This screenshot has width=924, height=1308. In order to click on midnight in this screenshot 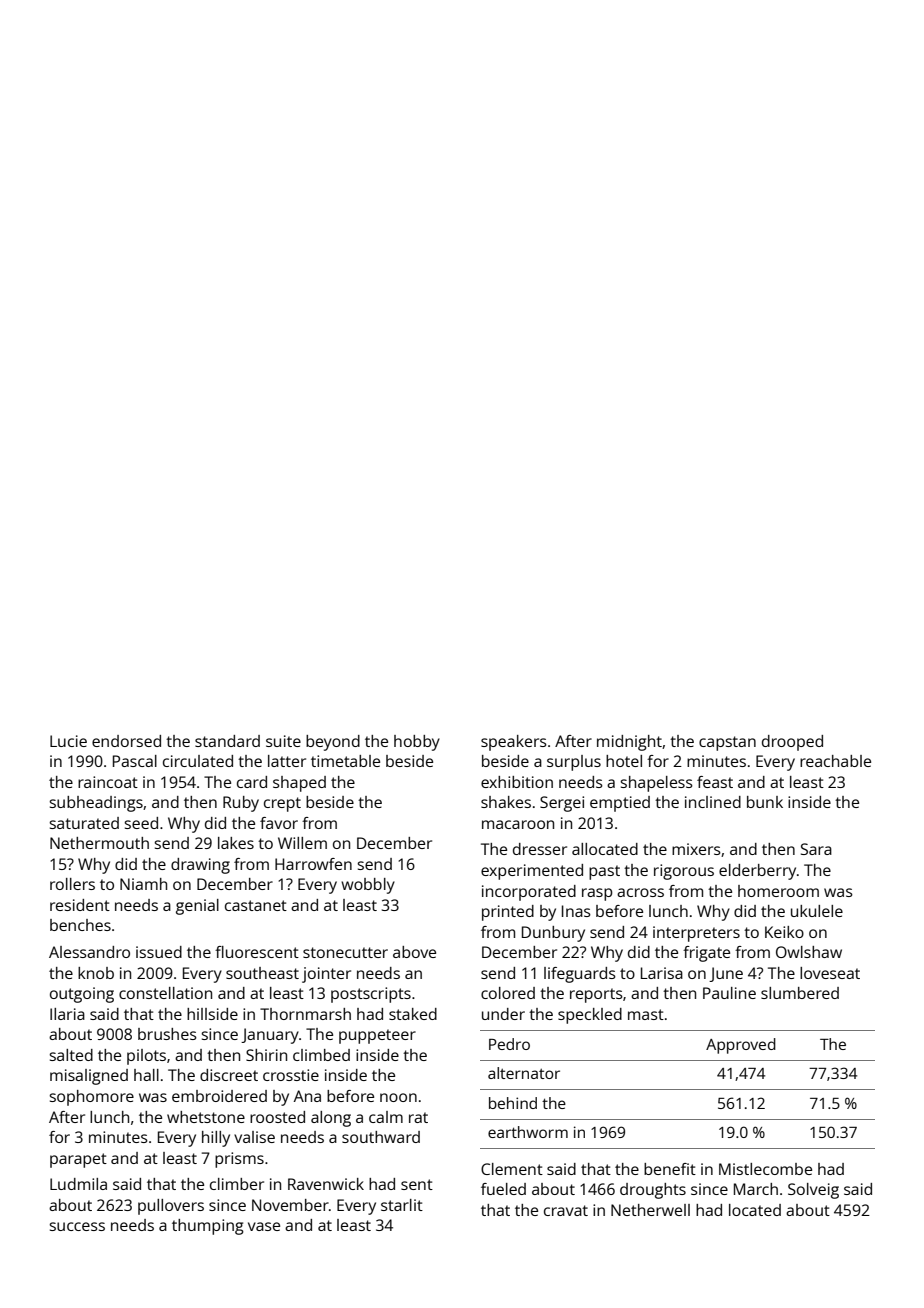, I will do `click(629, 743)`.
